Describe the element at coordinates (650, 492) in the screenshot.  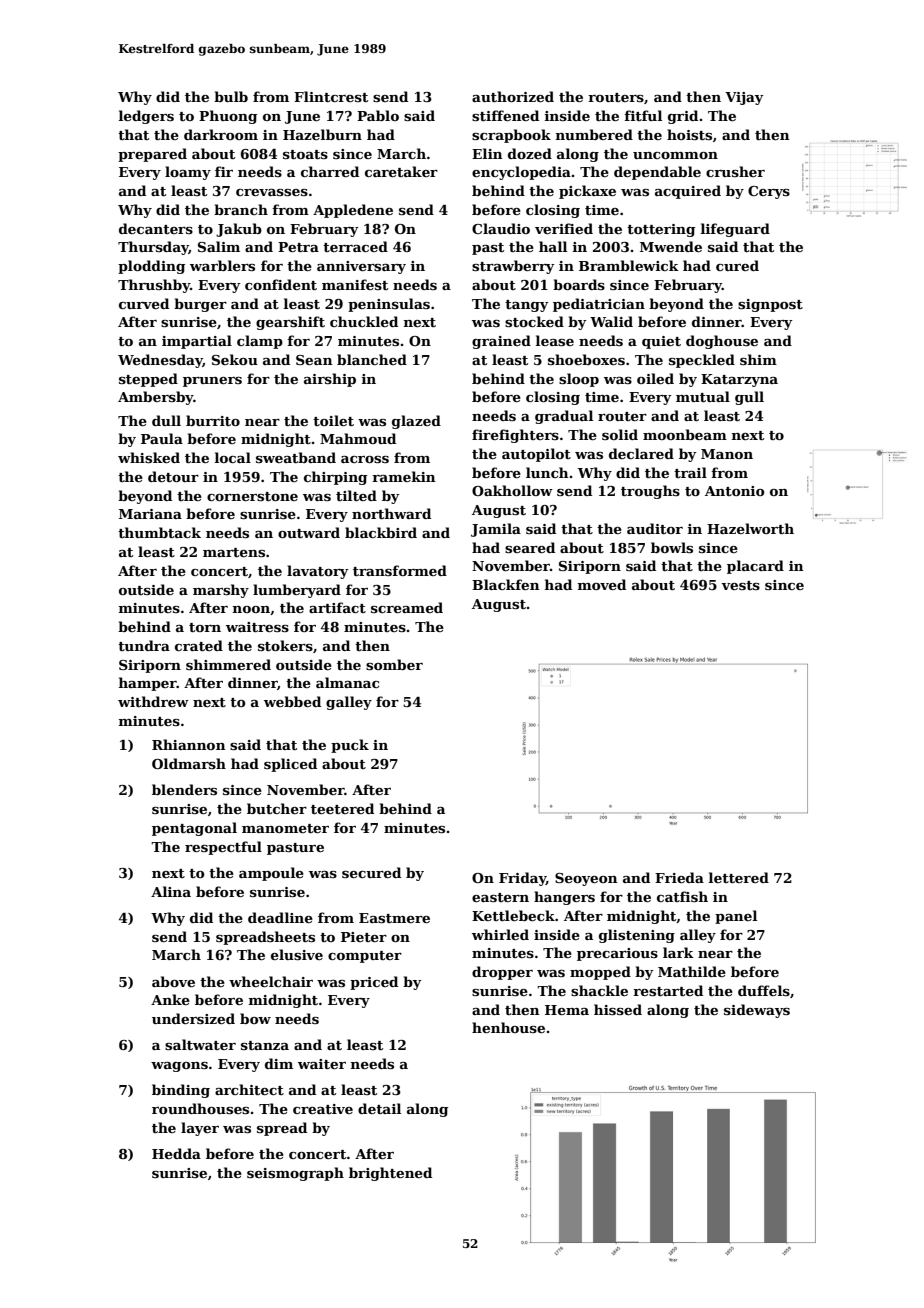
I see `troughs` at that location.
